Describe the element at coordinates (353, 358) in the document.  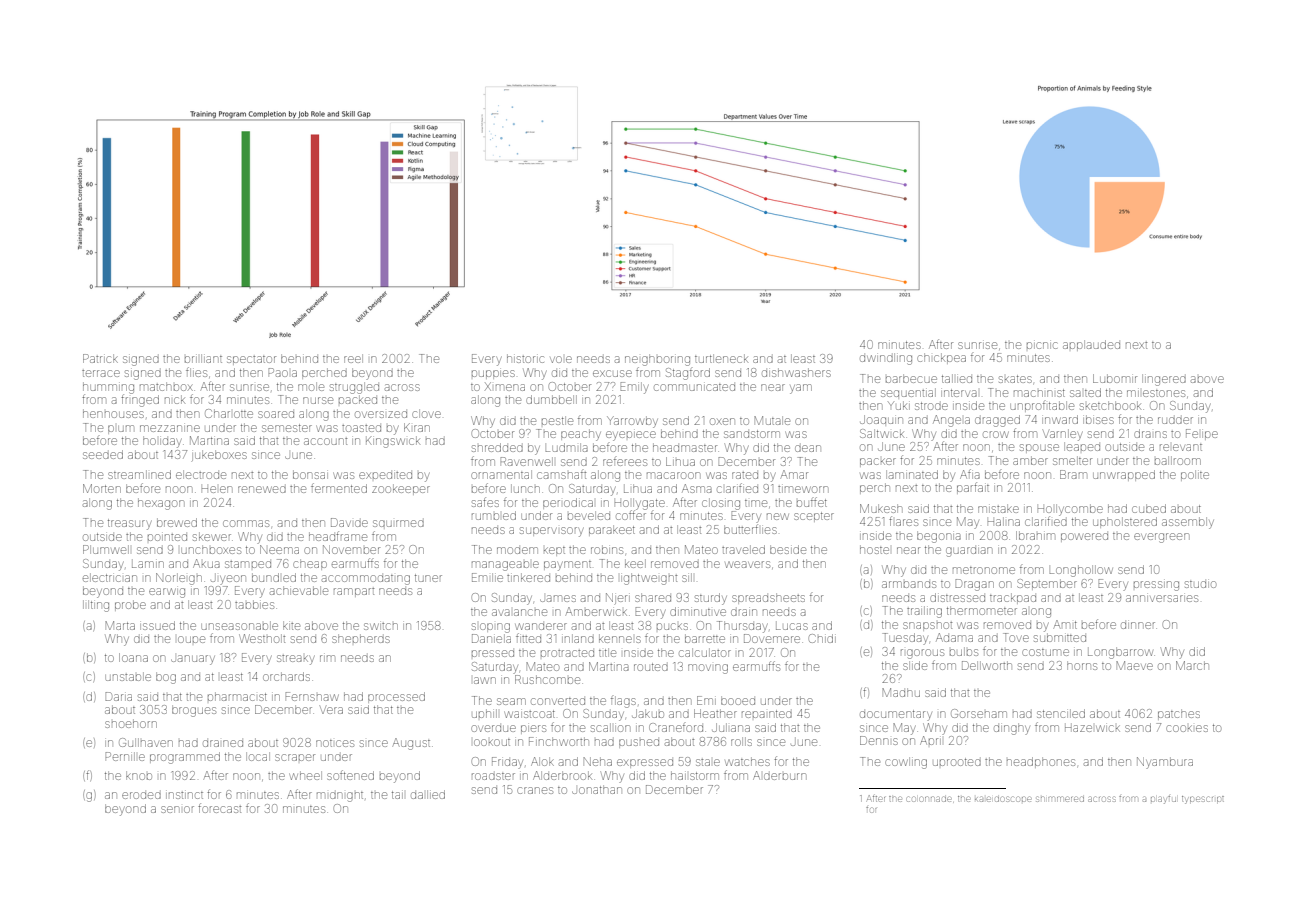
I see `reel` at that location.
